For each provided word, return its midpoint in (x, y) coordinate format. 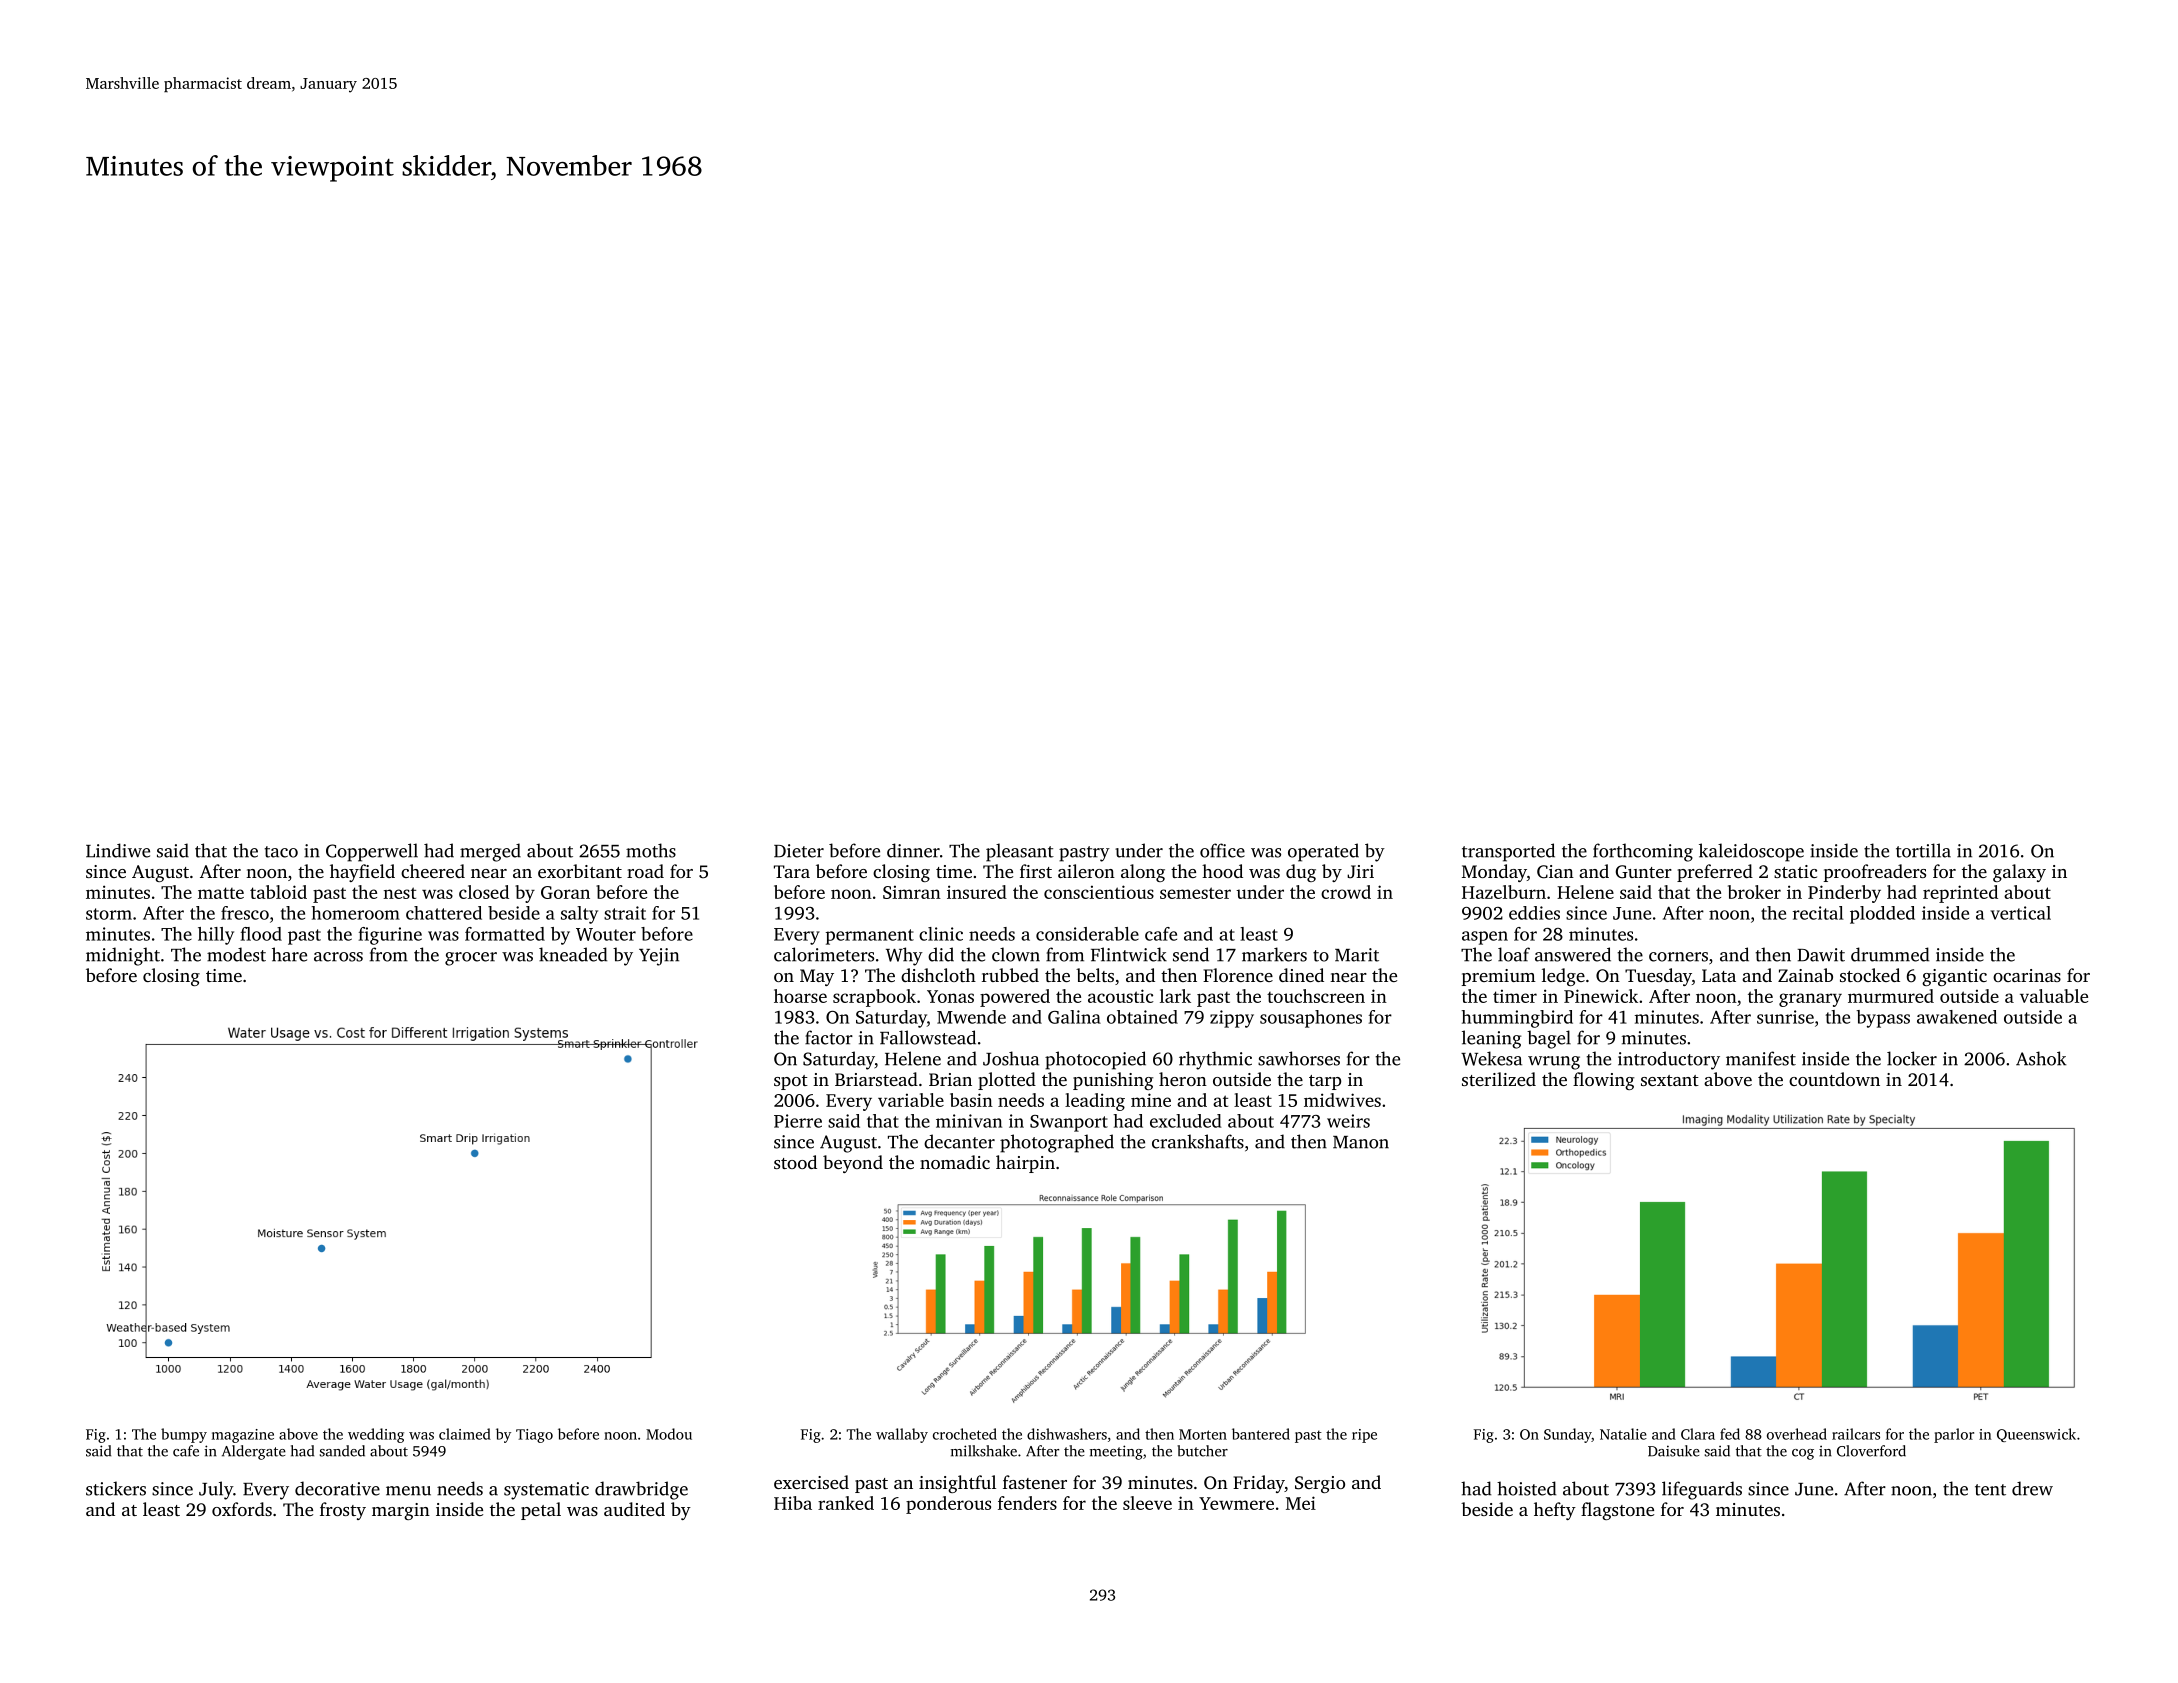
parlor (1954, 1435)
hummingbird (1517, 1019)
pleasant (1020, 852)
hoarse (800, 996)
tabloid (278, 892)
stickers (116, 1488)
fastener (1035, 1482)
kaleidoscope (1751, 852)
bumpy (184, 1435)
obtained (1142, 1017)
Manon (1361, 1142)
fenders (1027, 1503)
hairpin (1025, 1164)
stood (795, 1162)
